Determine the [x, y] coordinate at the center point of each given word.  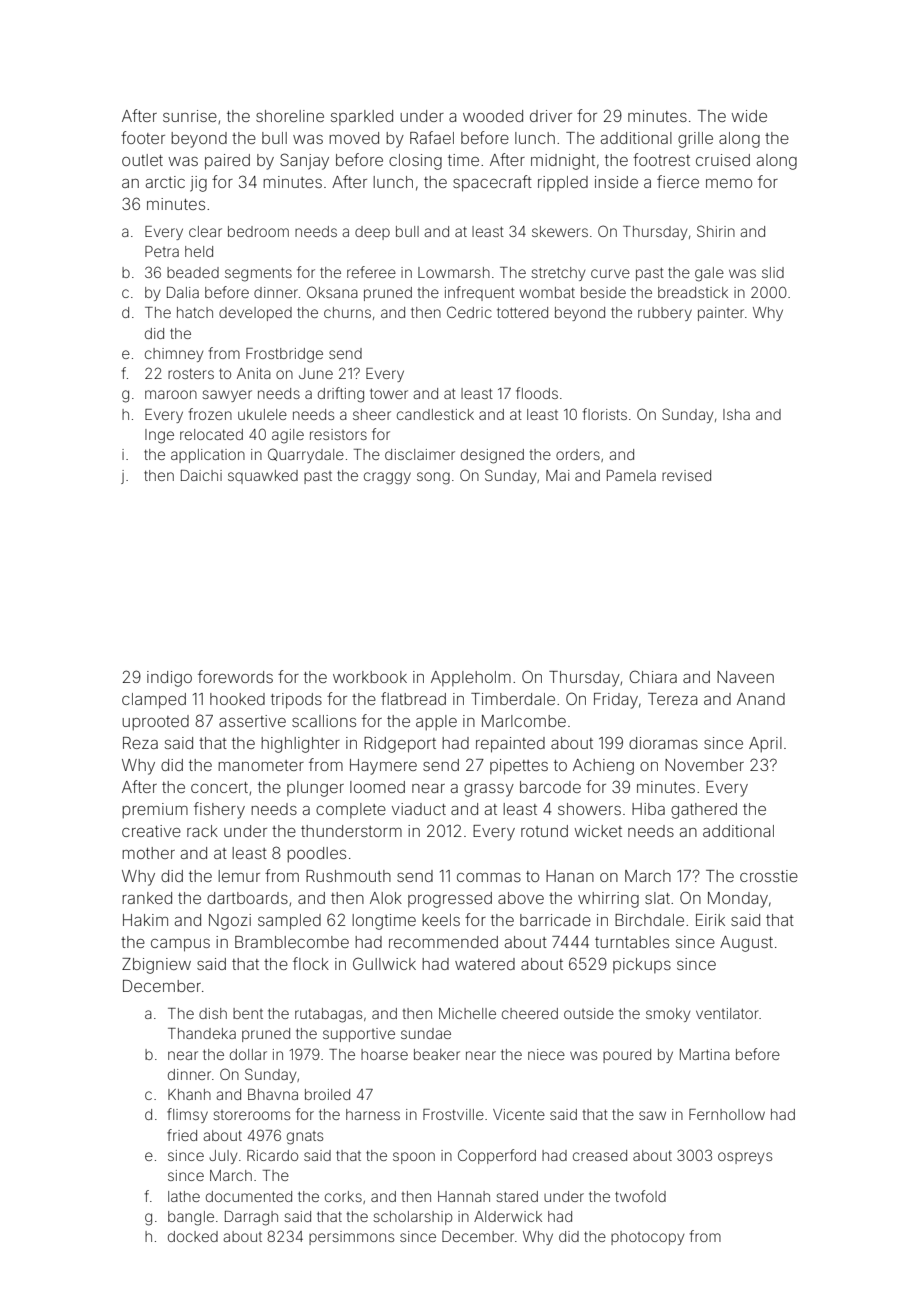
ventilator [727, 1013]
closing [415, 162]
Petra [162, 251]
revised [686, 475]
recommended [443, 942]
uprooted [155, 722]
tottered [522, 312]
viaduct [419, 809]
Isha [736, 414]
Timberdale [513, 699]
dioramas [663, 743]
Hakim [145, 920]
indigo [169, 679]
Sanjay [304, 161]
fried [182, 1135]
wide [749, 116]
